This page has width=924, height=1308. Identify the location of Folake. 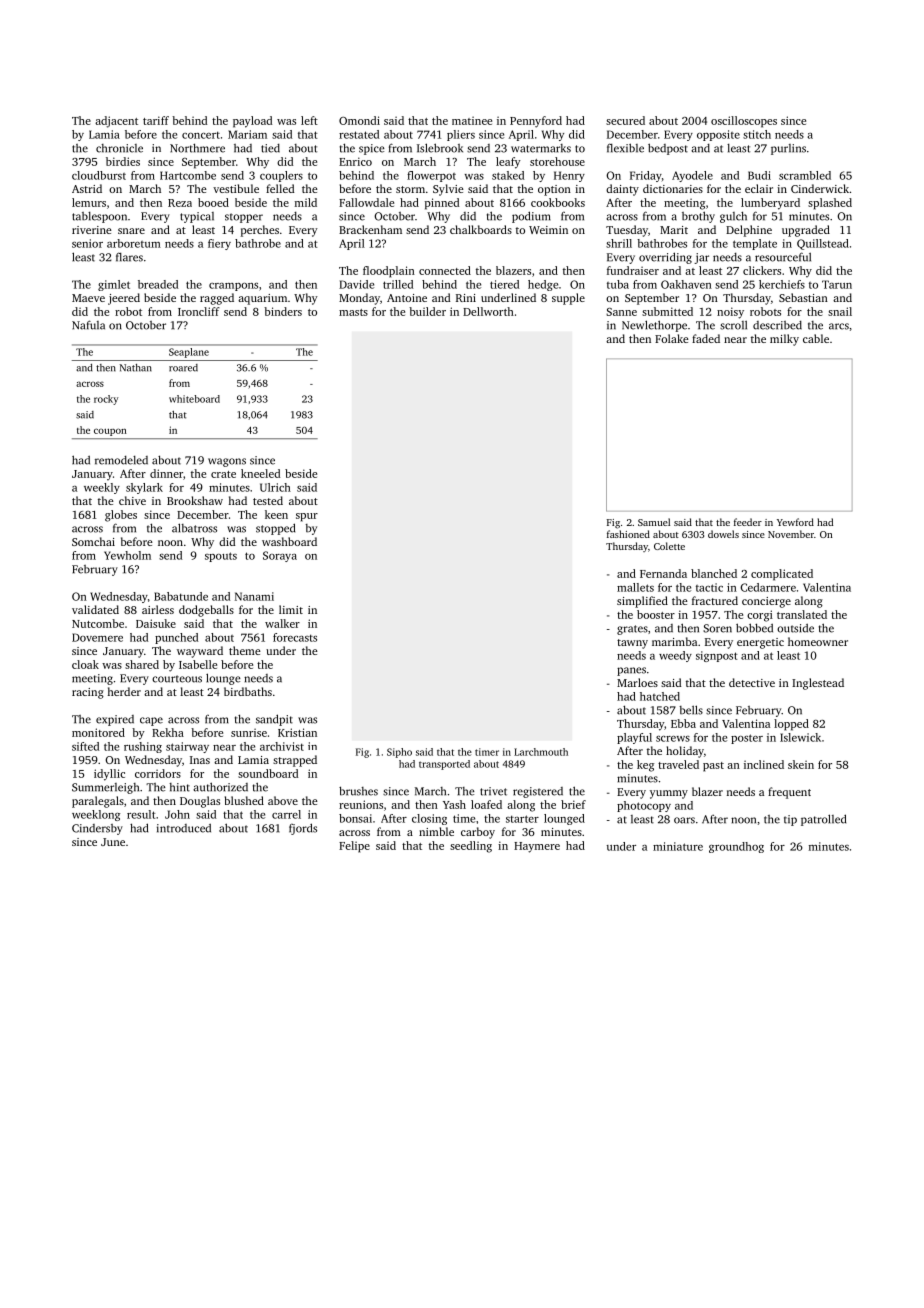
(672, 338).
